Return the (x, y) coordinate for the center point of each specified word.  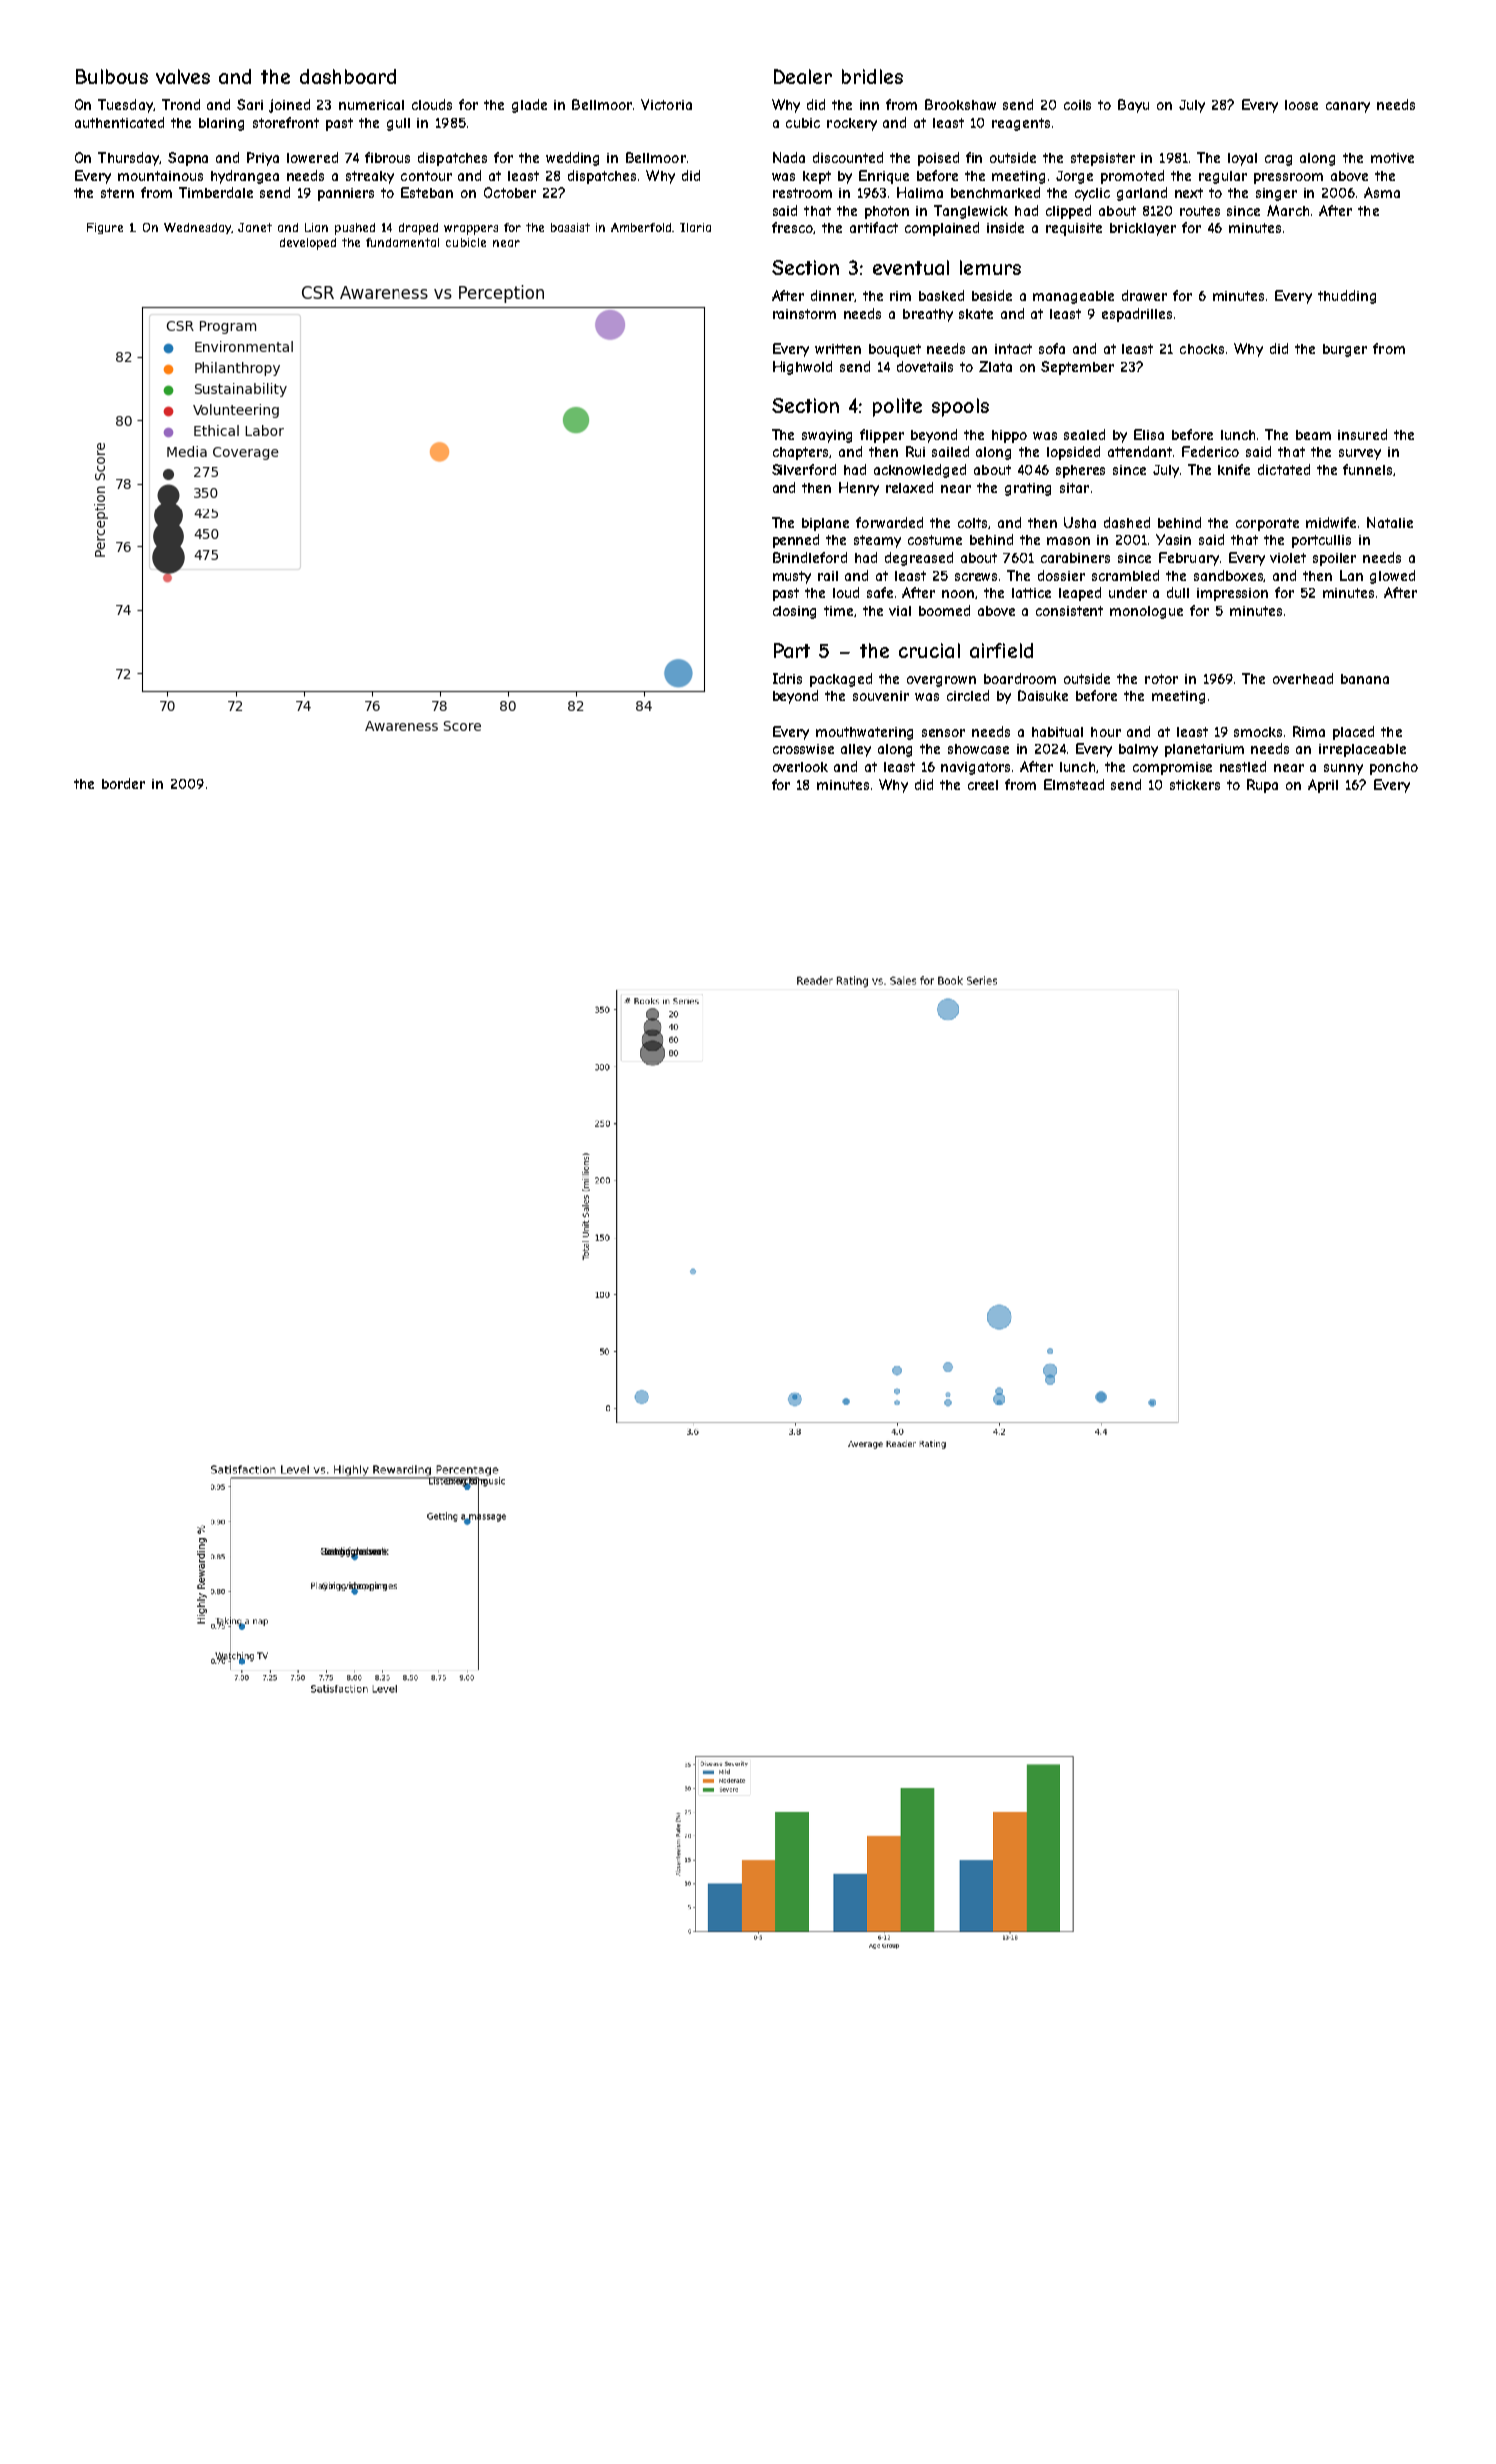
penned (796, 541)
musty (792, 577)
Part (792, 650)
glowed (1392, 577)
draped (418, 229)
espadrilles (1137, 315)
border (123, 783)
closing (794, 612)
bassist (570, 227)
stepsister (1103, 159)
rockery (852, 124)
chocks (1202, 349)
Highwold (802, 368)
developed (308, 244)
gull (398, 124)
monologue (1146, 612)
